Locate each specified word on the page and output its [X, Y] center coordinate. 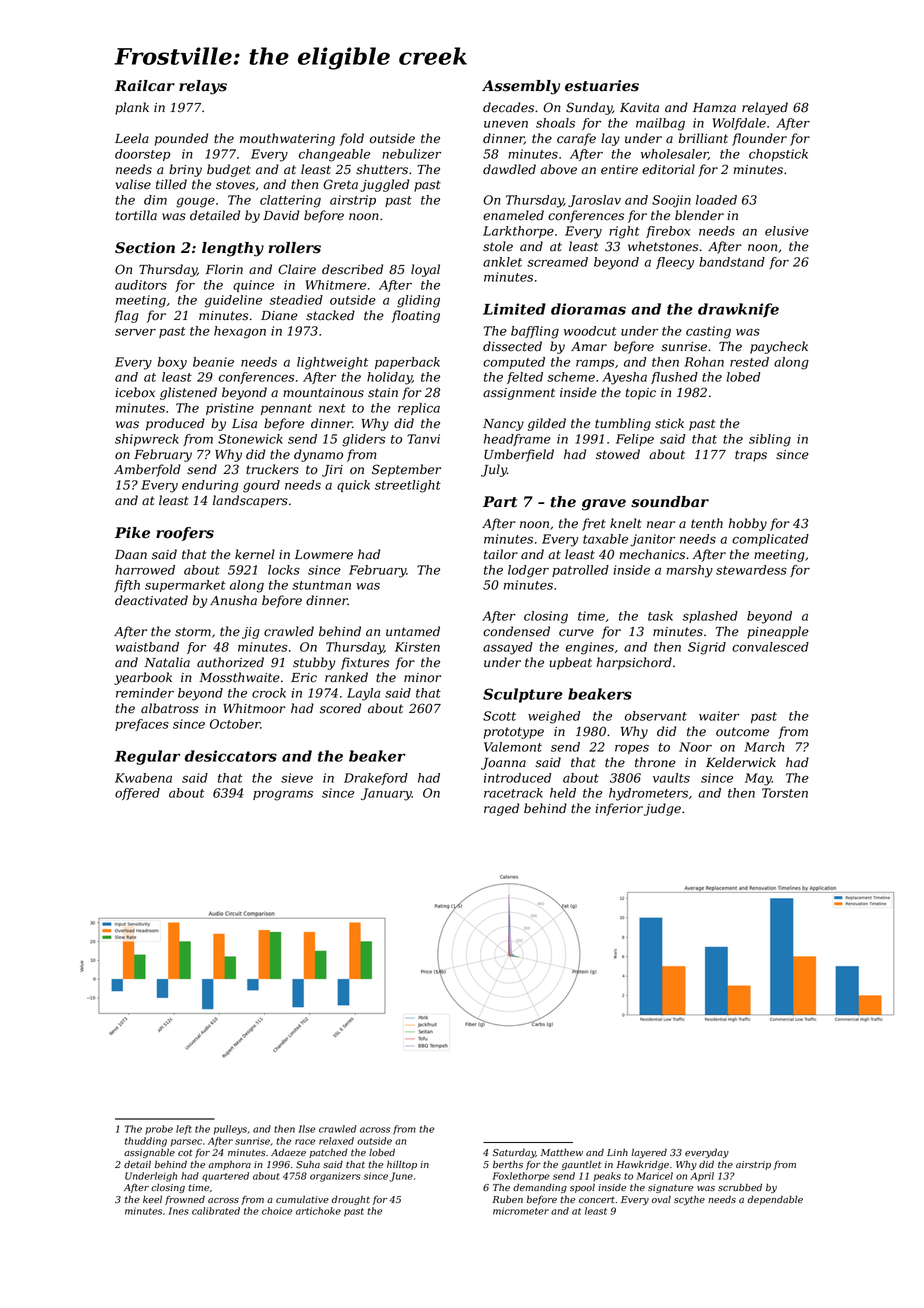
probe [159, 1129]
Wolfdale [739, 124]
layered [649, 1153]
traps [751, 456]
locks [284, 570]
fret [594, 524]
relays [203, 87]
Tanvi [423, 439]
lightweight [332, 363]
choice [277, 1211]
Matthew [562, 1152]
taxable [605, 539]
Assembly [521, 87]
